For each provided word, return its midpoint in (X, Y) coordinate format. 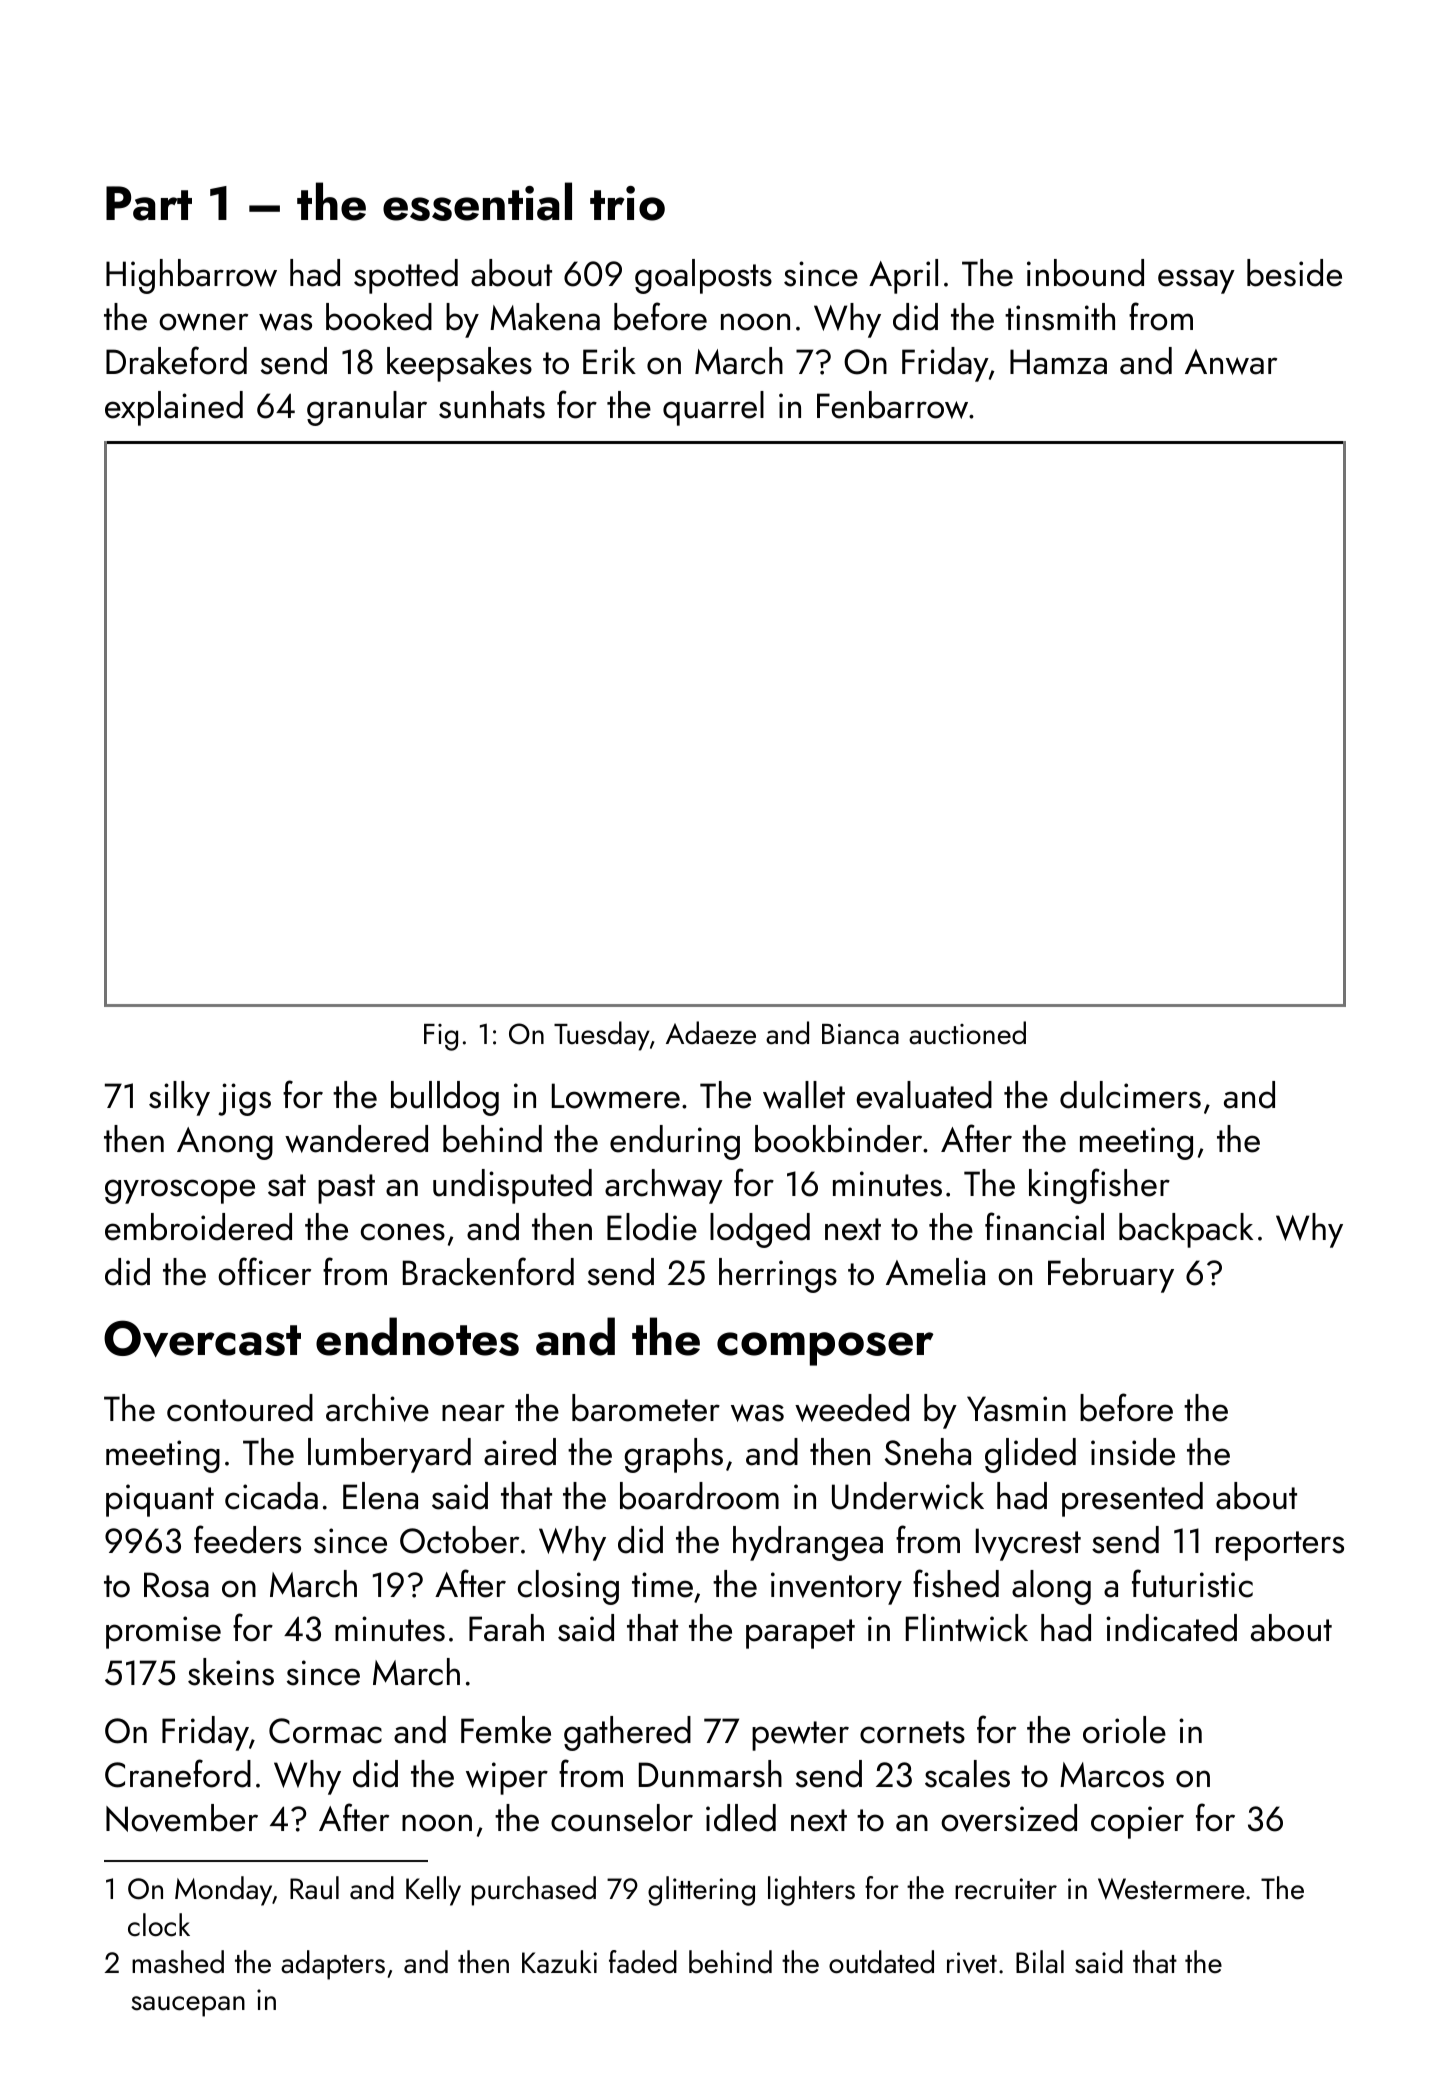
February (1111, 1275)
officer (264, 1271)
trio (627, 203)
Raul (314, 1888)
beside (1294, 273)
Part (149, 203)
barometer (646, 1408)
